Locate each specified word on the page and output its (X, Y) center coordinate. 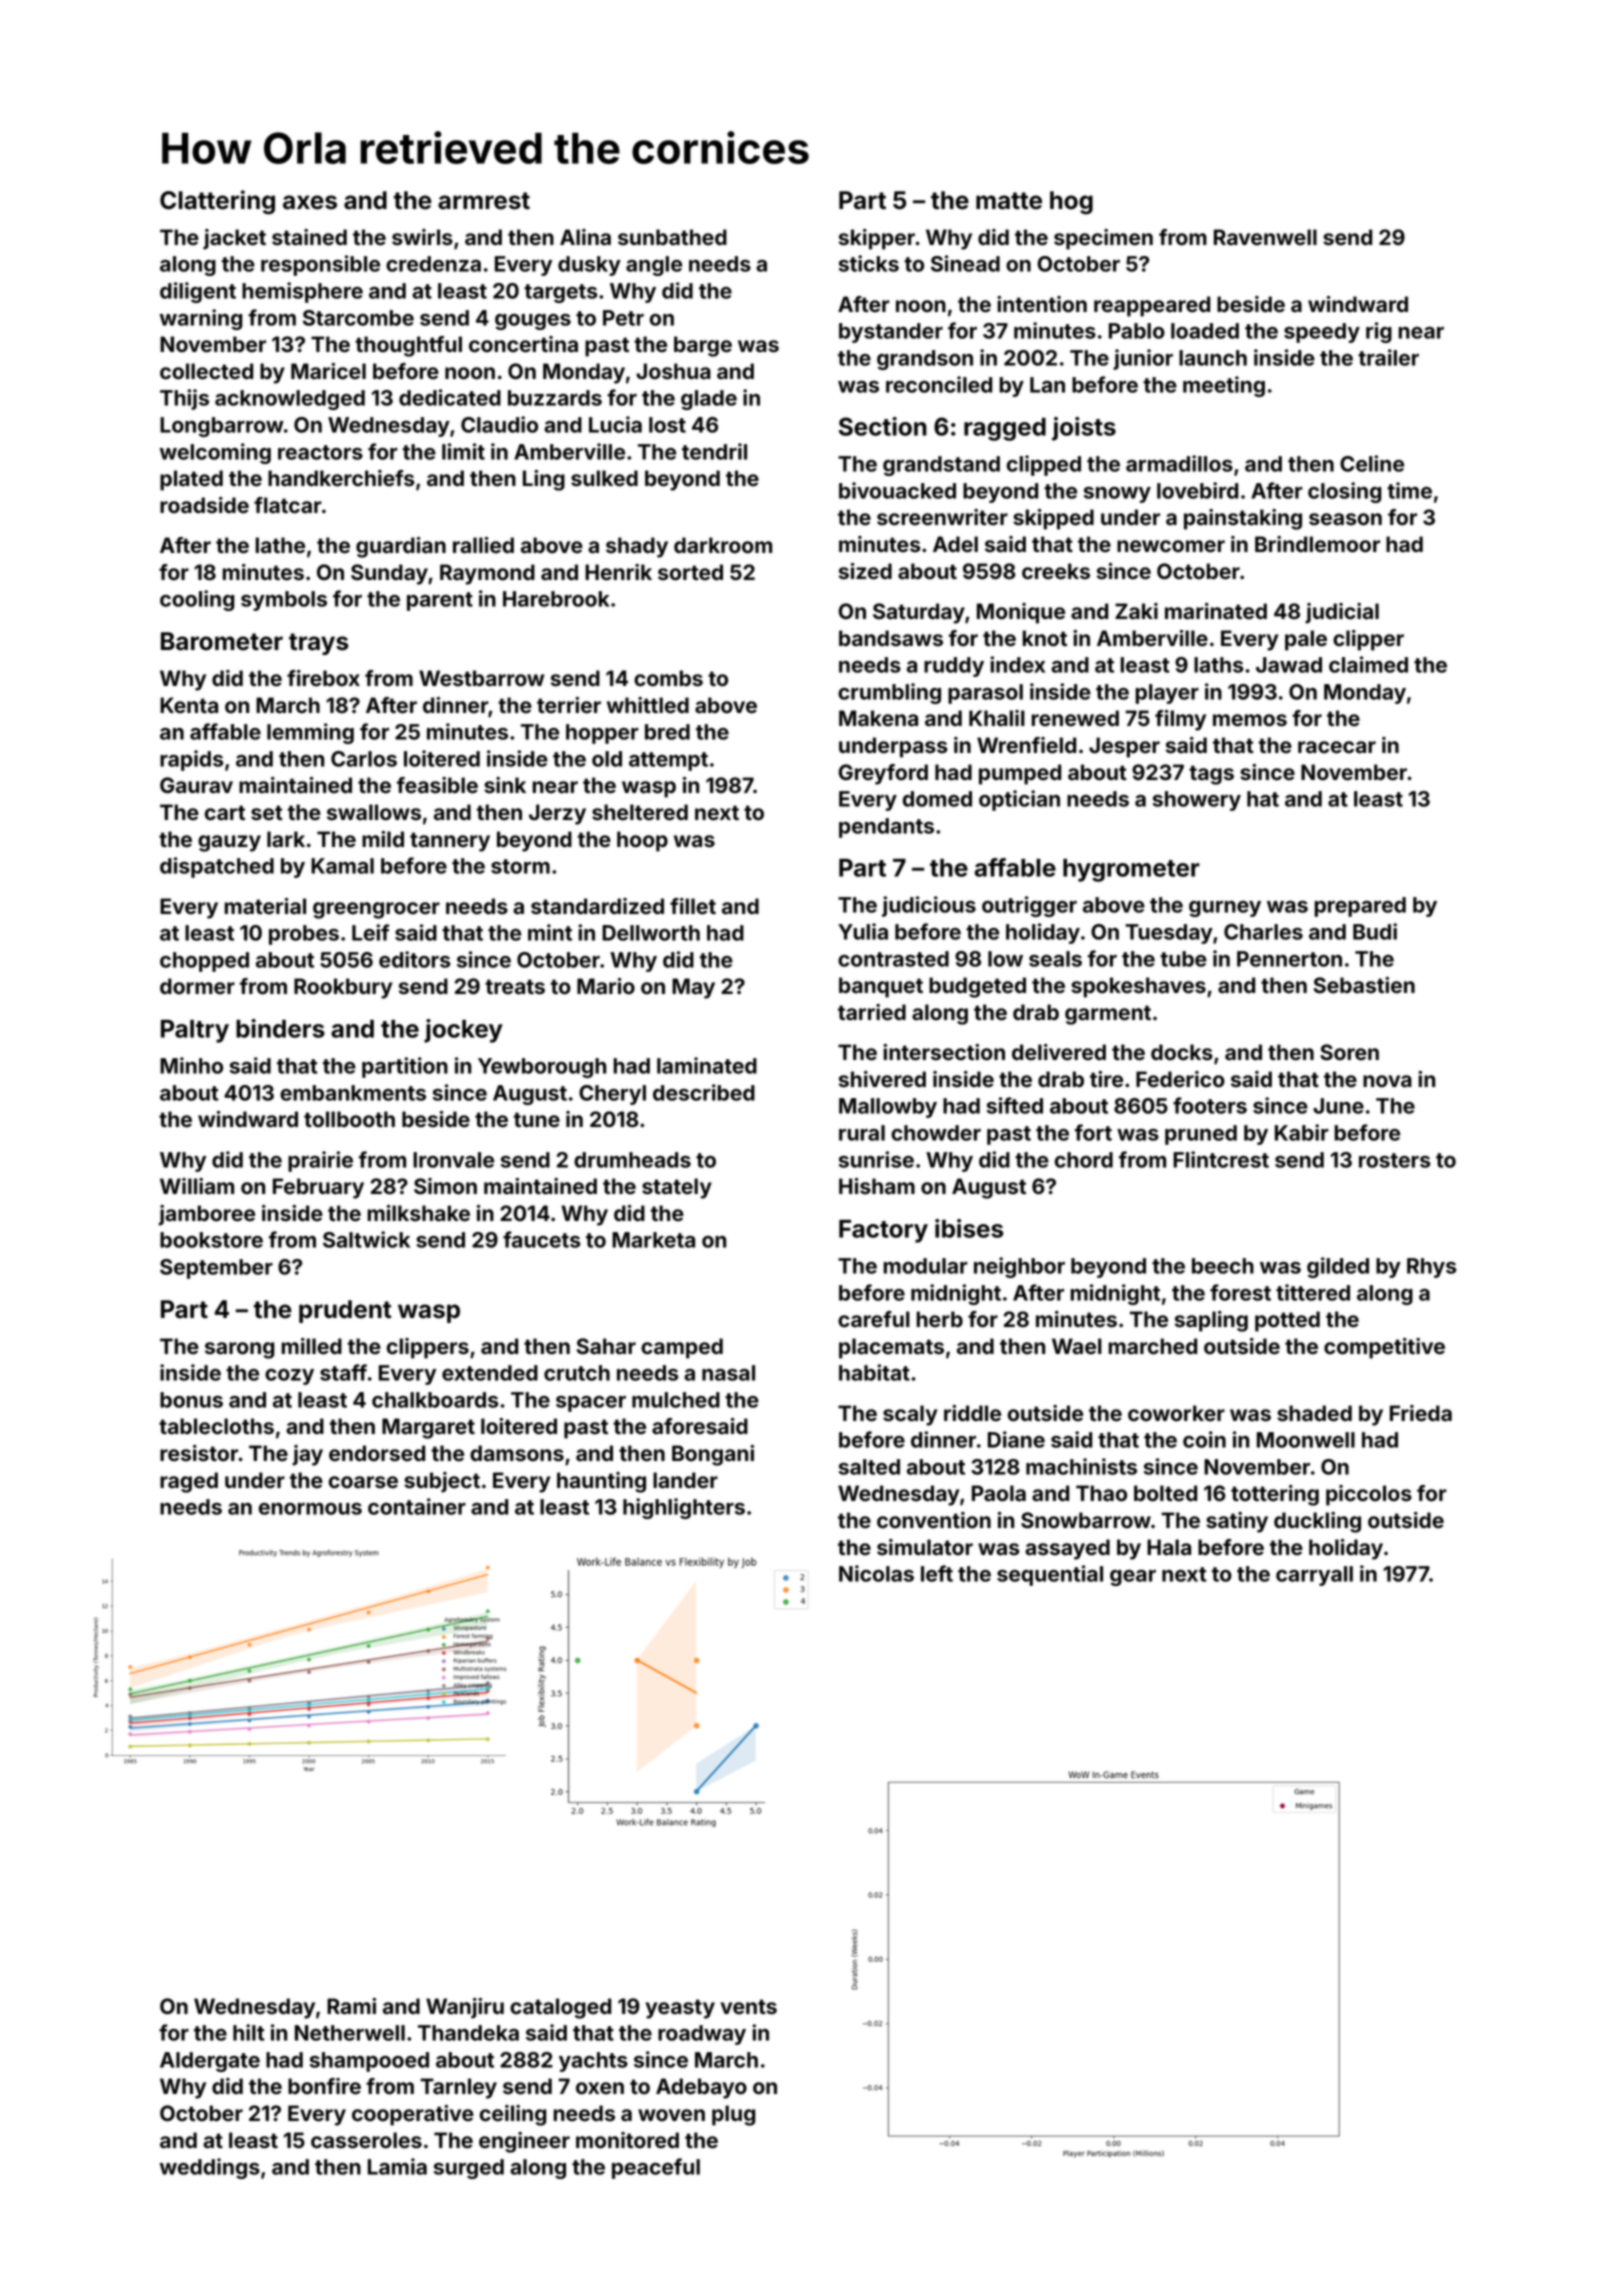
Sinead (965, 263)
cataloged (560, 2008)
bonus (191, 1400)
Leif (370, 932)
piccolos (1369, 1495)
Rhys (1431, 1268)
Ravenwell (1265, 237)
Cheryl (612, 1095)
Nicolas (876, 1573)
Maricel (328, 371)
